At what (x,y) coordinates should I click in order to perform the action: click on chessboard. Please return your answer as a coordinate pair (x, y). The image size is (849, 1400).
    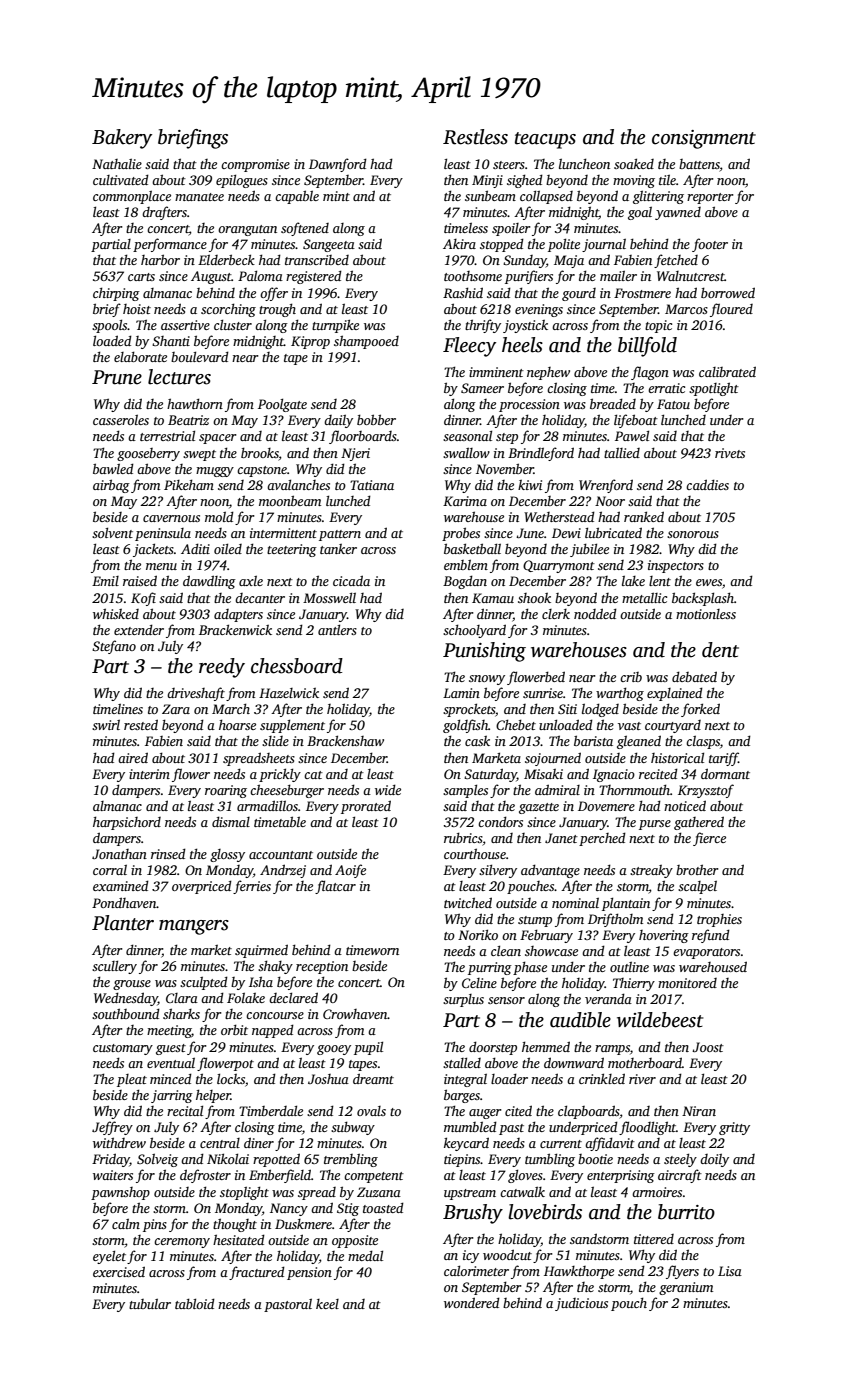
    Looking at the image, I should click on (297, 666).
